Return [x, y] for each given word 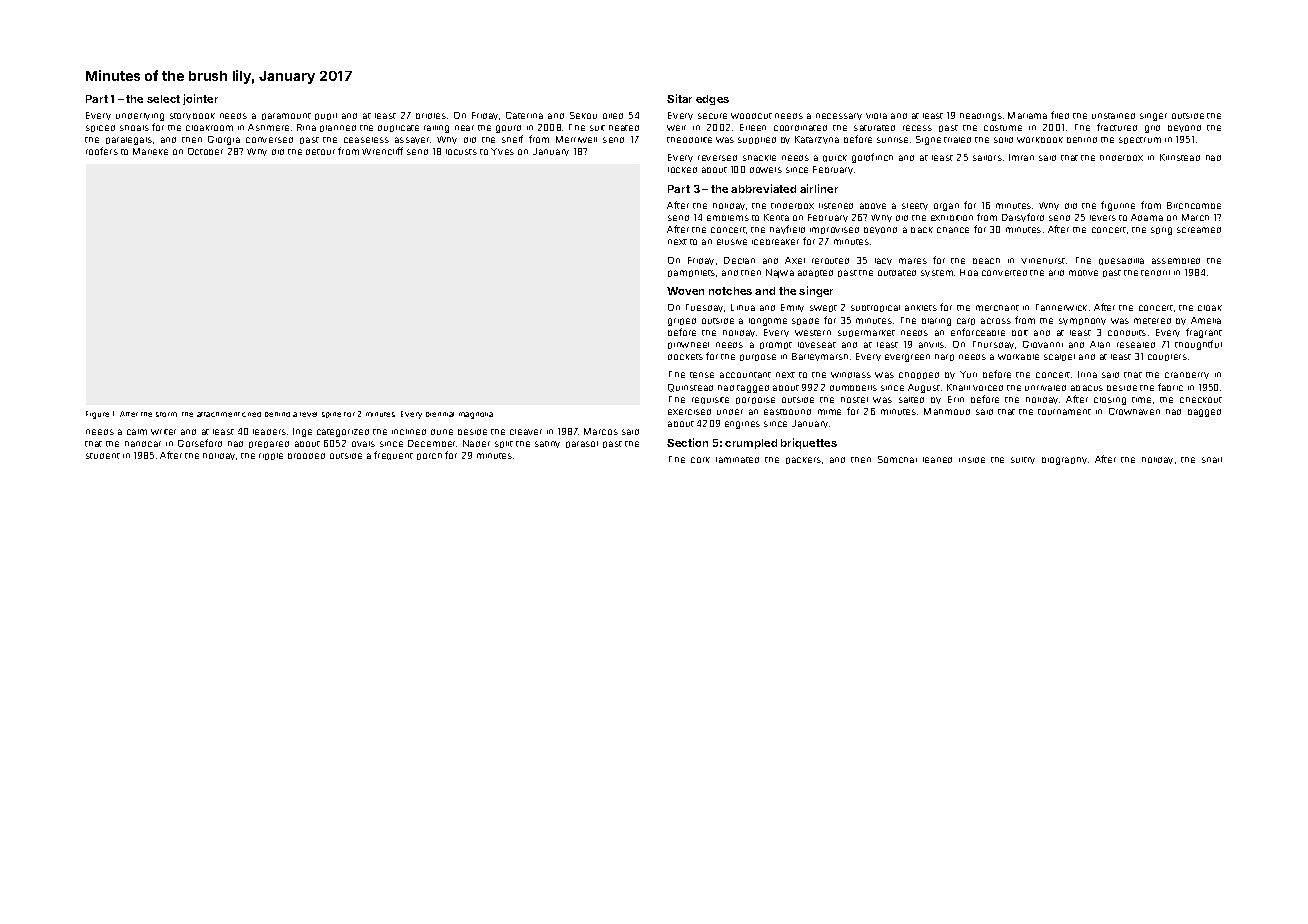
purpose [758, 357]
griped [682, 322]
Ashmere [268, 127]
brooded [306, 456]
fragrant [1204, 333]
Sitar [679, 98]
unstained [1113, 116]
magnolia [476, 415]
